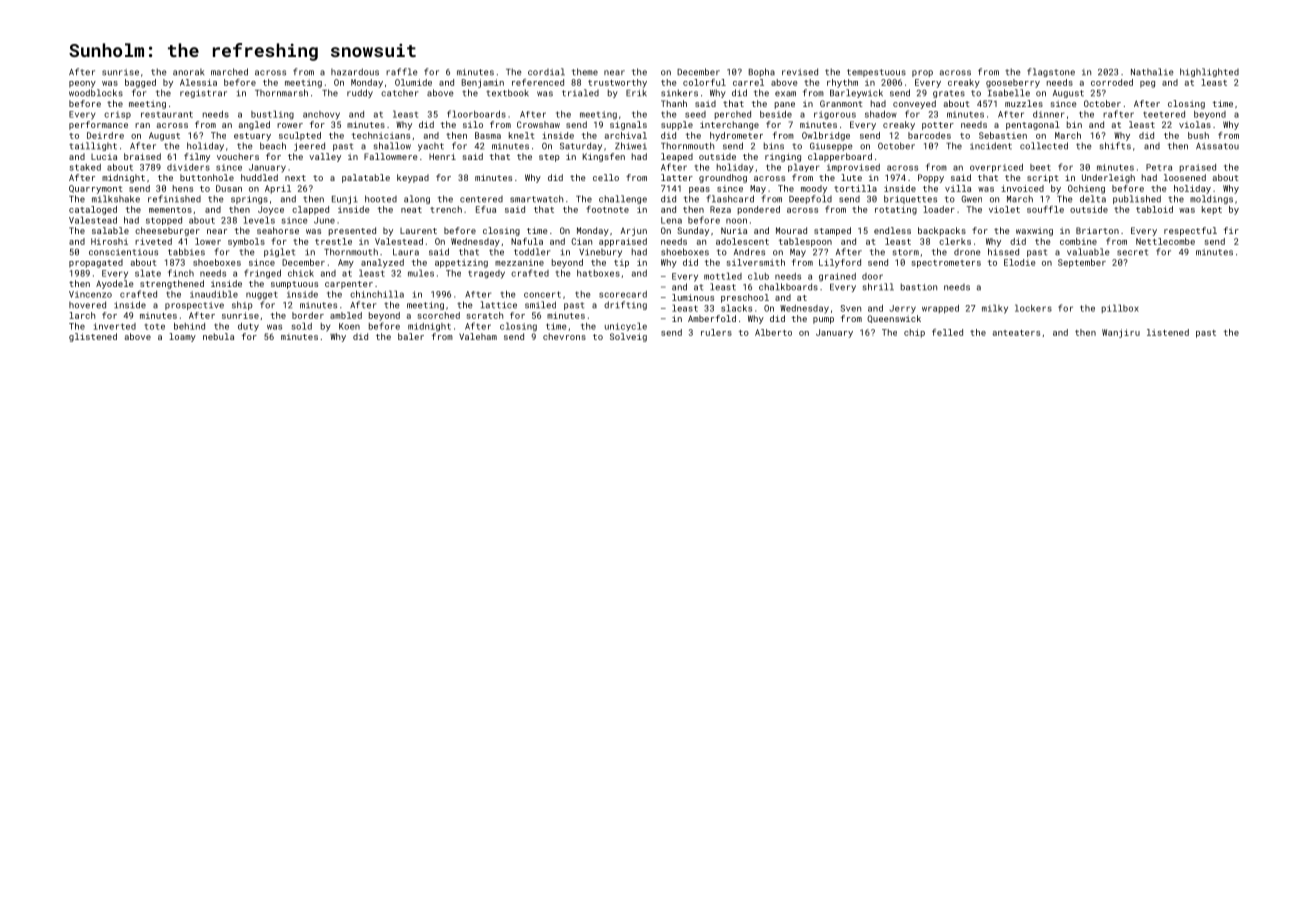 The image size is (1308, 924). What do you see at coordinates (1147, 84) in the page?
I see `peg` at bounding box center [1147, 84].
